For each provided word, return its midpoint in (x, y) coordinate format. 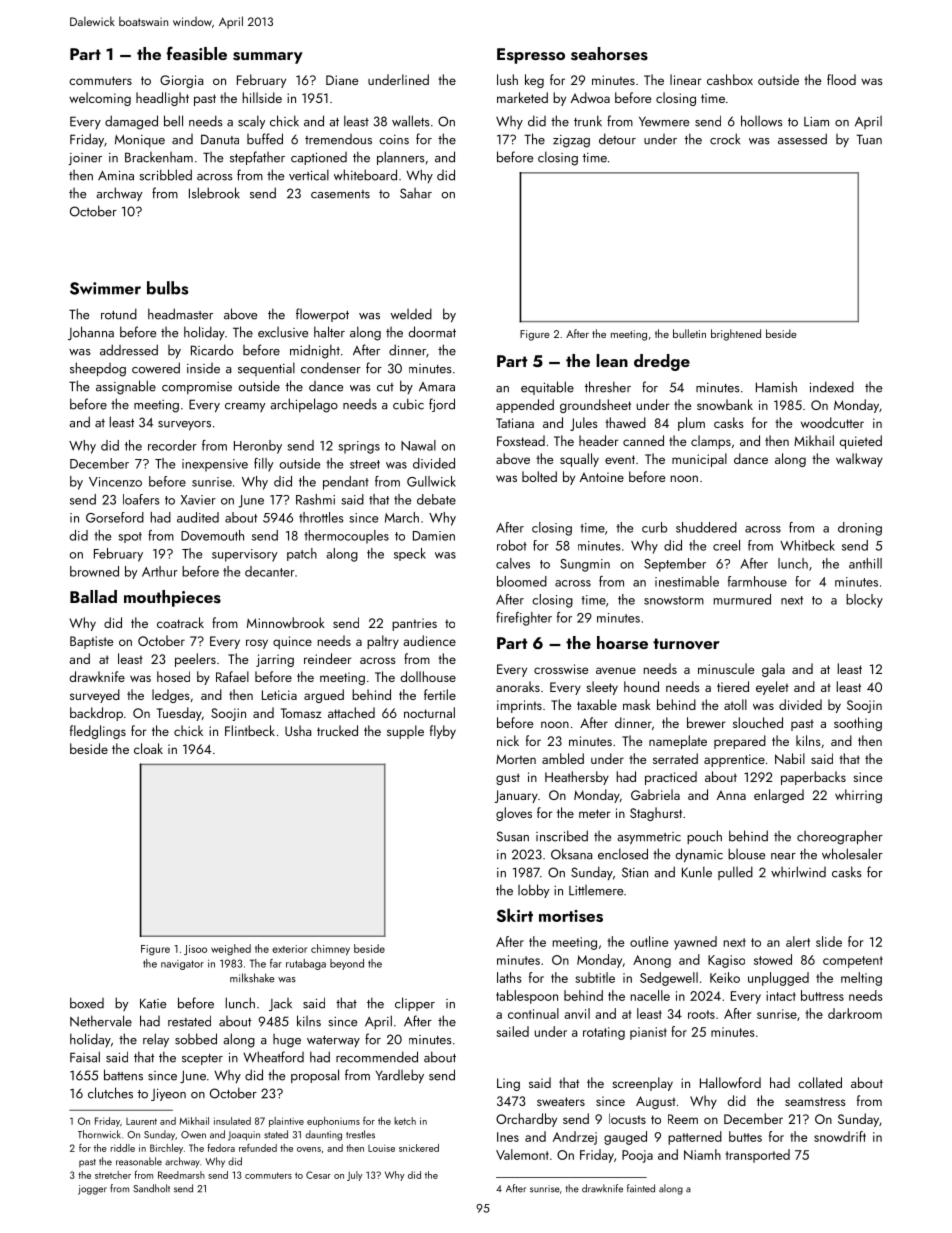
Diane (342, 80)
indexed (832, 387)
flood (841, 79)
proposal (315, 1076)
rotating (604, 1033)
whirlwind (798, 872)
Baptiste (91, 642)
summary (268, 58)
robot (512, 545)
